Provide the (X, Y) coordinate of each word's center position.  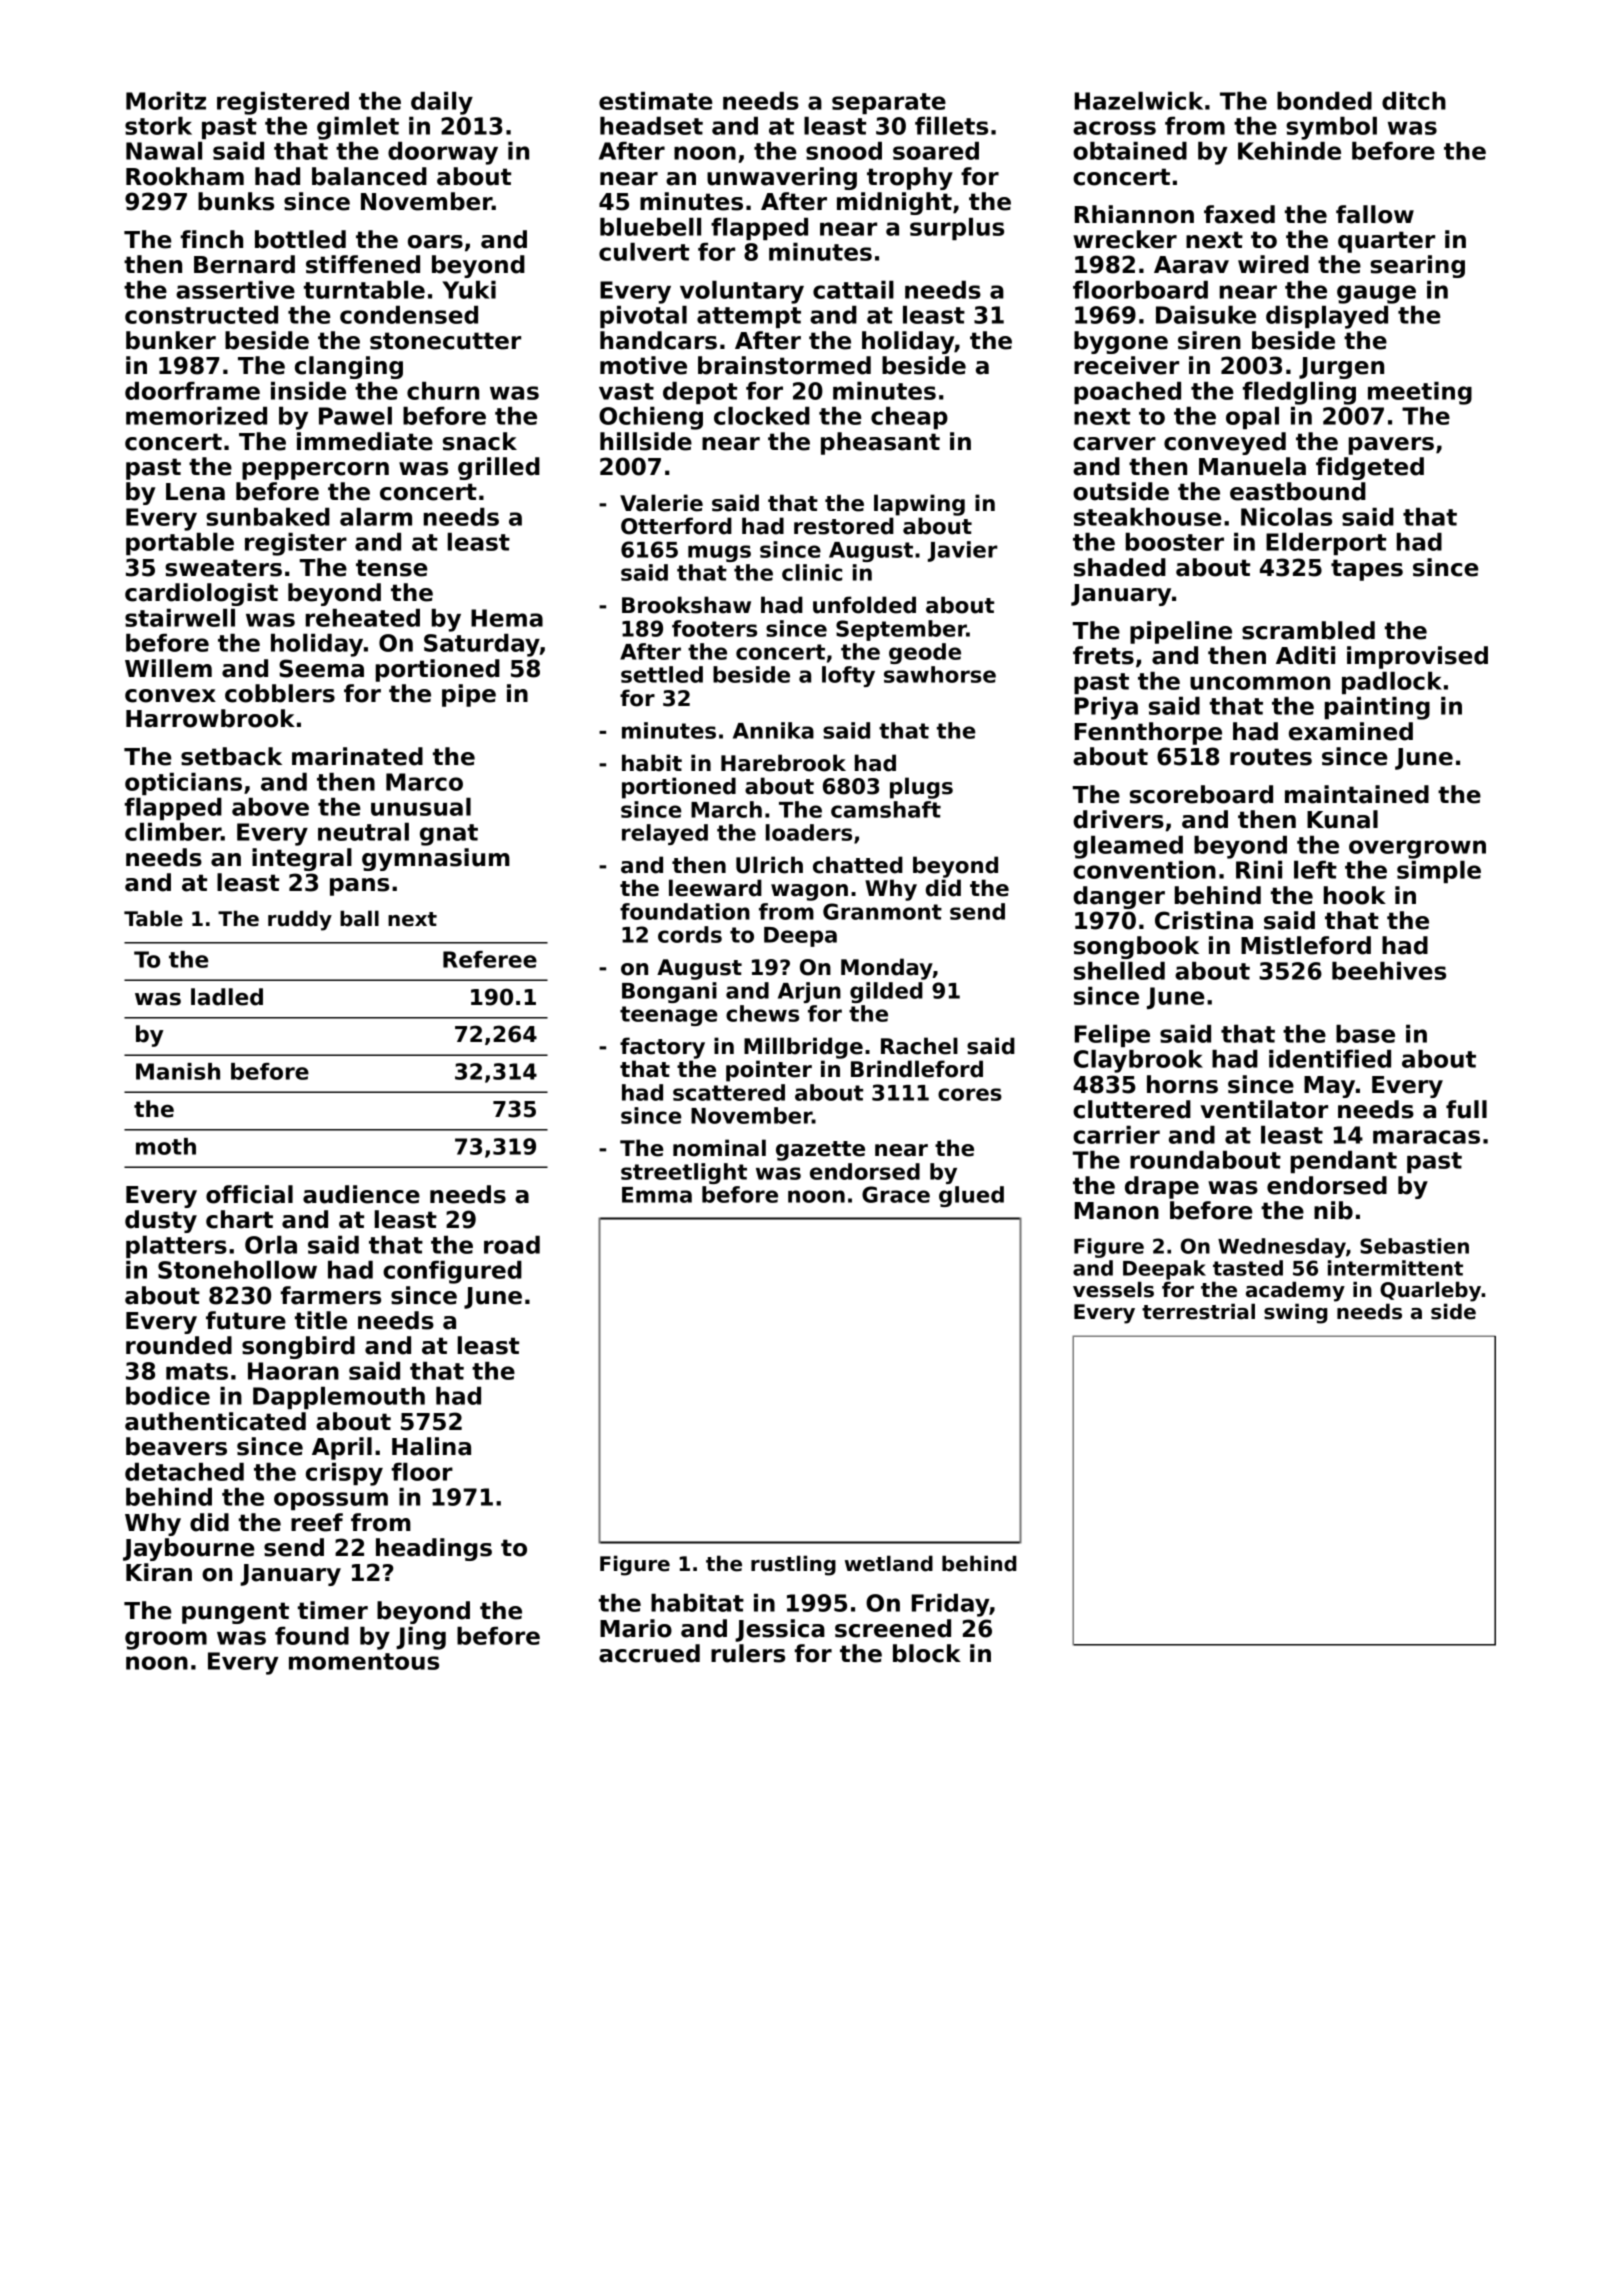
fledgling (1299, 393)
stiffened (363, 264)
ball (359, 918)
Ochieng (651, 418)
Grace (896, 1194)
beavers (176, 1446)
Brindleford (917, 1069)
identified (1330, 1059)
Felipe (1112, 1036)
